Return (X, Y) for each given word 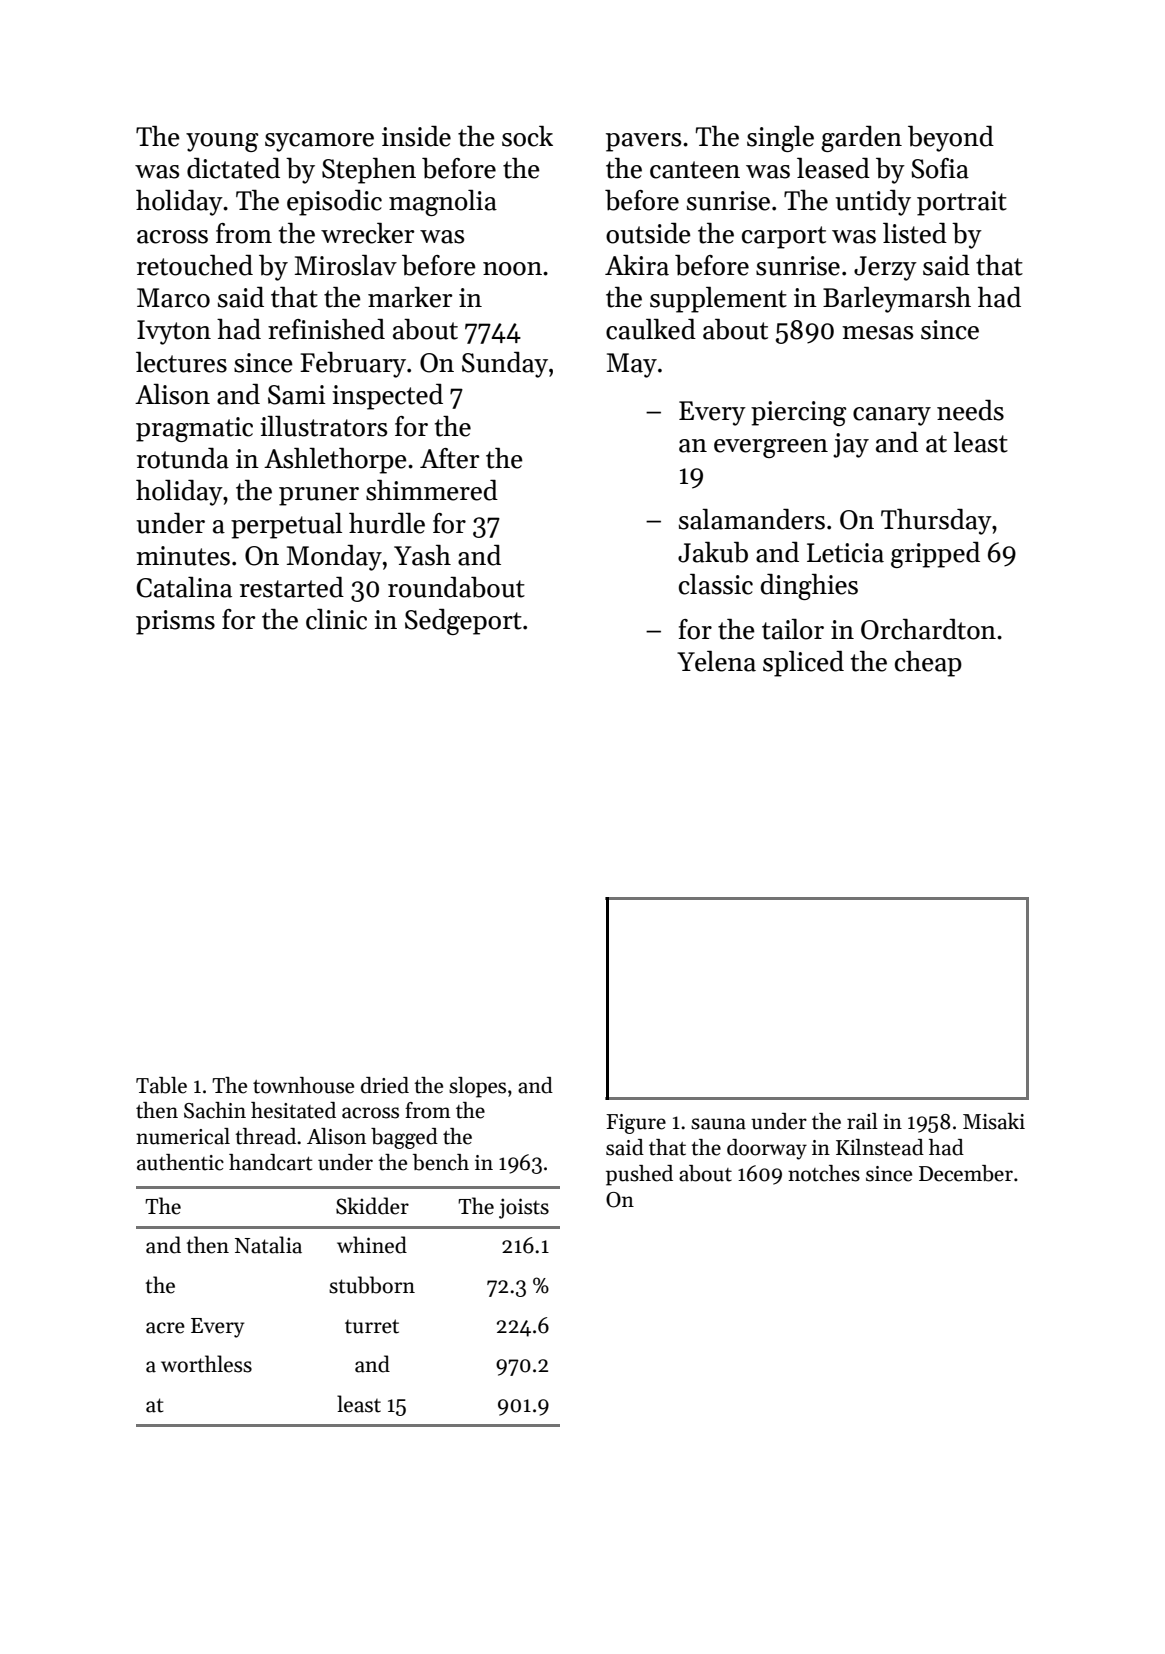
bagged (404, 1138)
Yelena (716, 661)
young (222, 142)
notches (824, 1173)
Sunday (505, 365)
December (966, 1173)
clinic (336, 619)
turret (372, 1326)
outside (648, 233)
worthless (206, 1364)
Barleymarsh (897, 300)
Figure (636, 1124)
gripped (935, 555)
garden (861, 139)
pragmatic (194, 429)
